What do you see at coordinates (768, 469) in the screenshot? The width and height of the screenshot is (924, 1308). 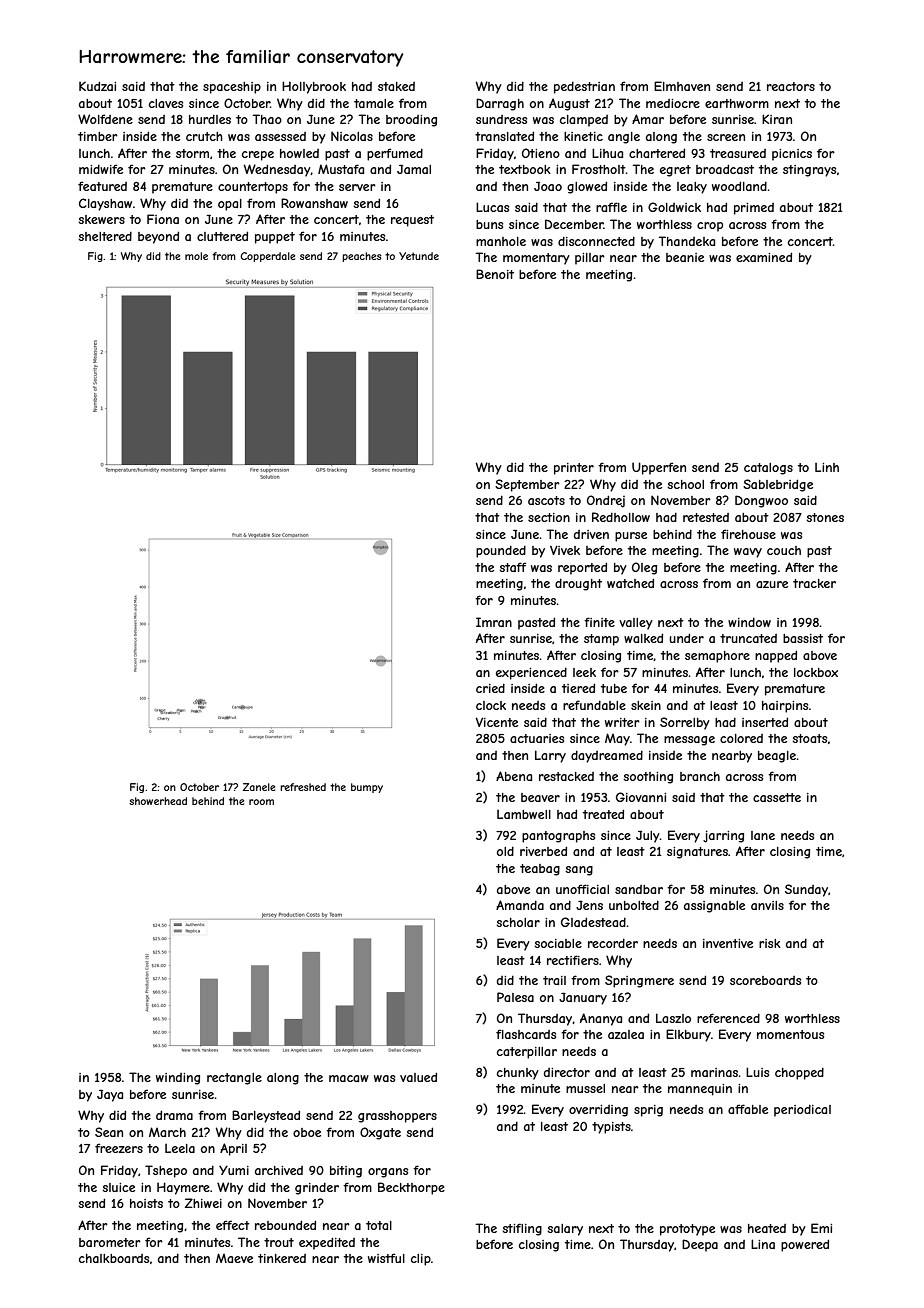 I see `catalogs` at bounding box center [768, 469].
